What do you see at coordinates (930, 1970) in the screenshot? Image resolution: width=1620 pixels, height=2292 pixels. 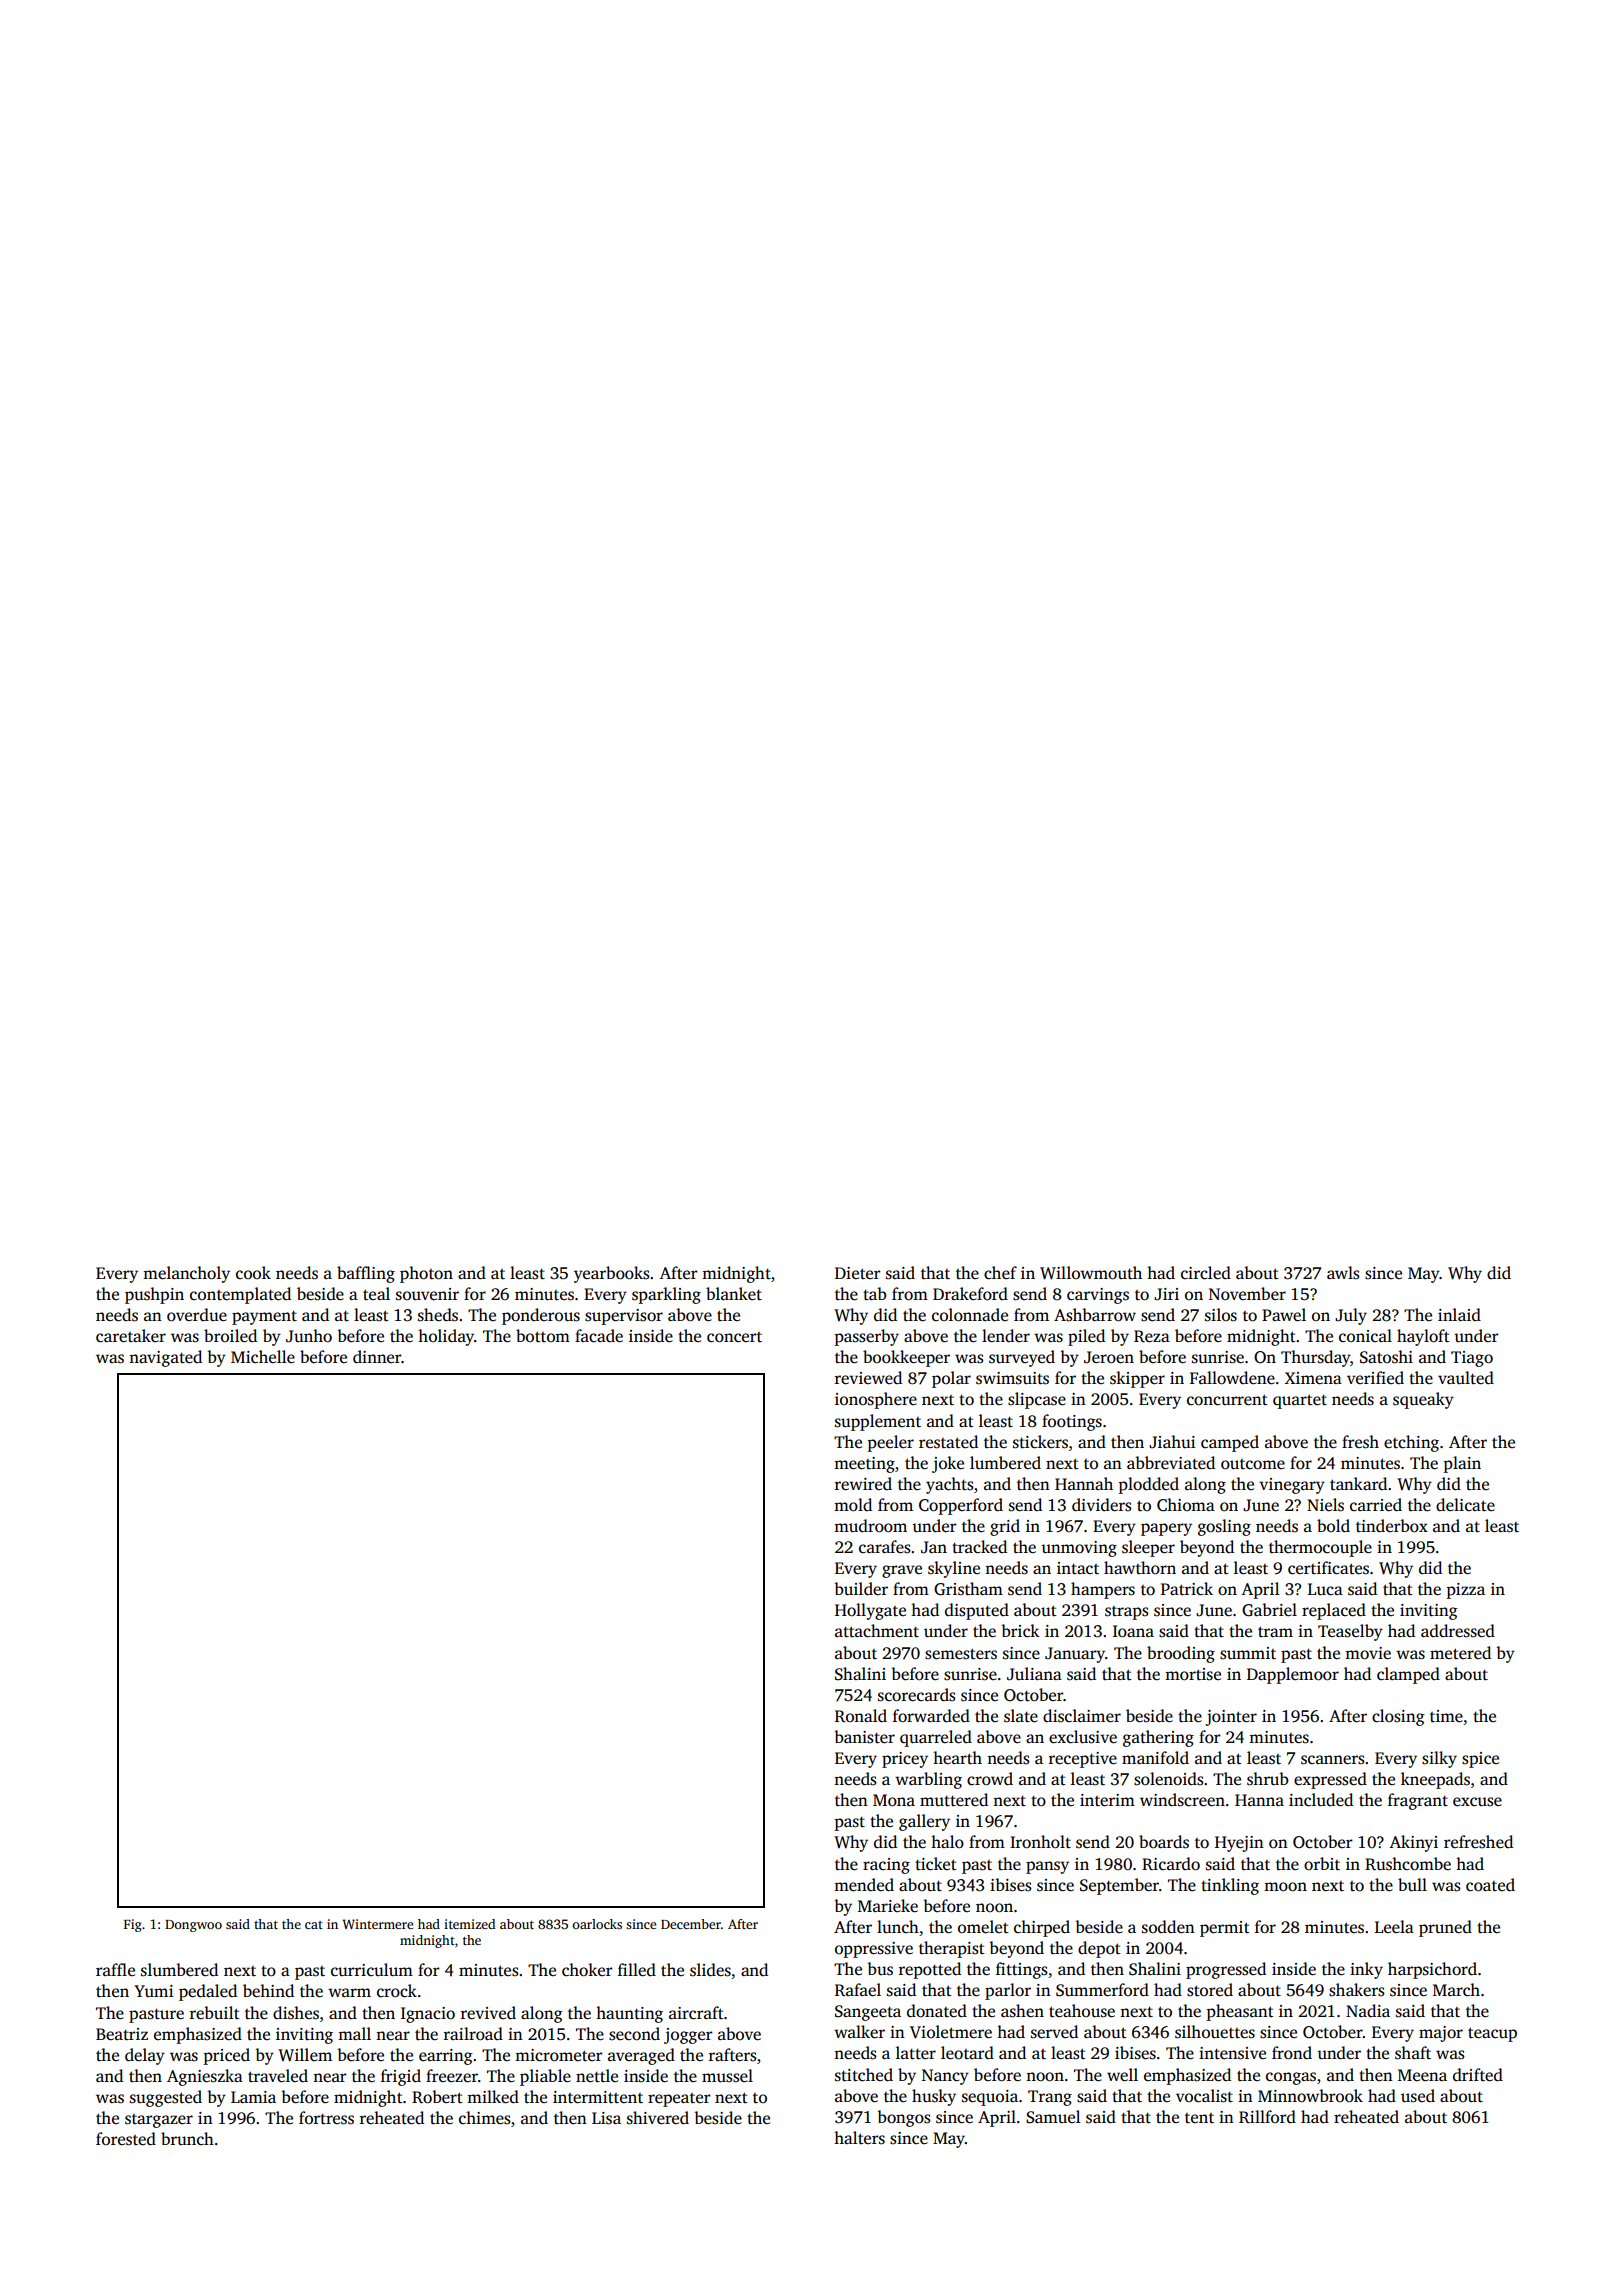 I see `repotted` at bounding box center [930, 1970].
